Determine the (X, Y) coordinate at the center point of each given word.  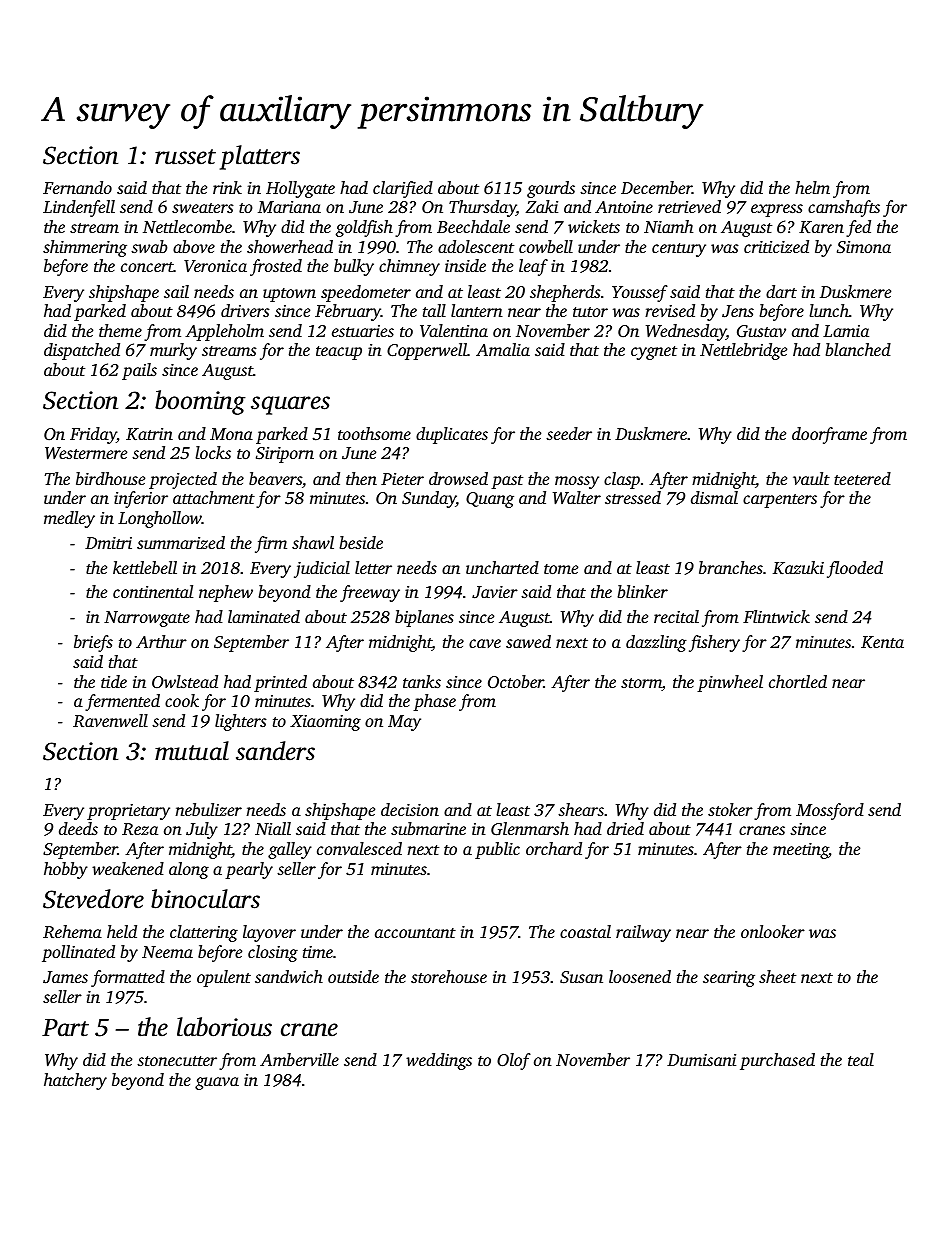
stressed (633, 497)
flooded (855, 569)
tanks (422, 681)
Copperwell (427, 351)
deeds (78, 828)
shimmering (85, 248)
